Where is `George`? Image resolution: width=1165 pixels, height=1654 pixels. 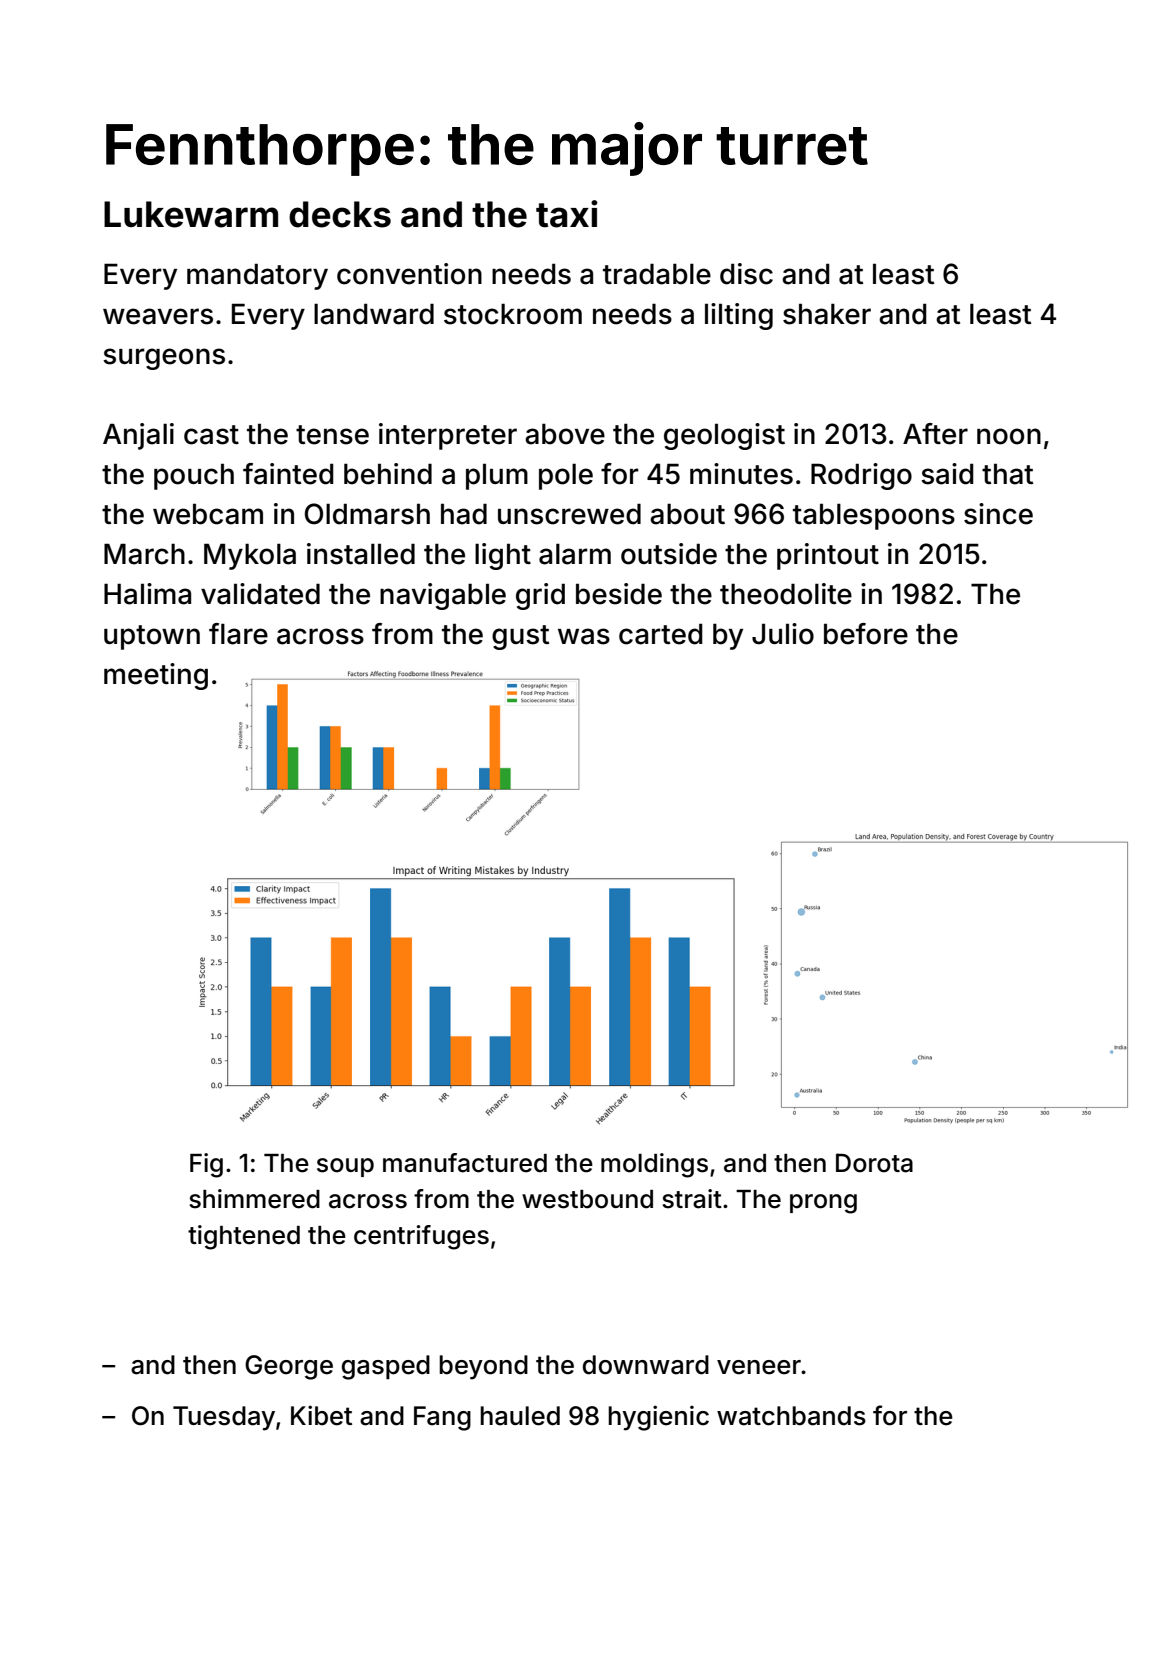
George is located at coordinates (289, 1367).
